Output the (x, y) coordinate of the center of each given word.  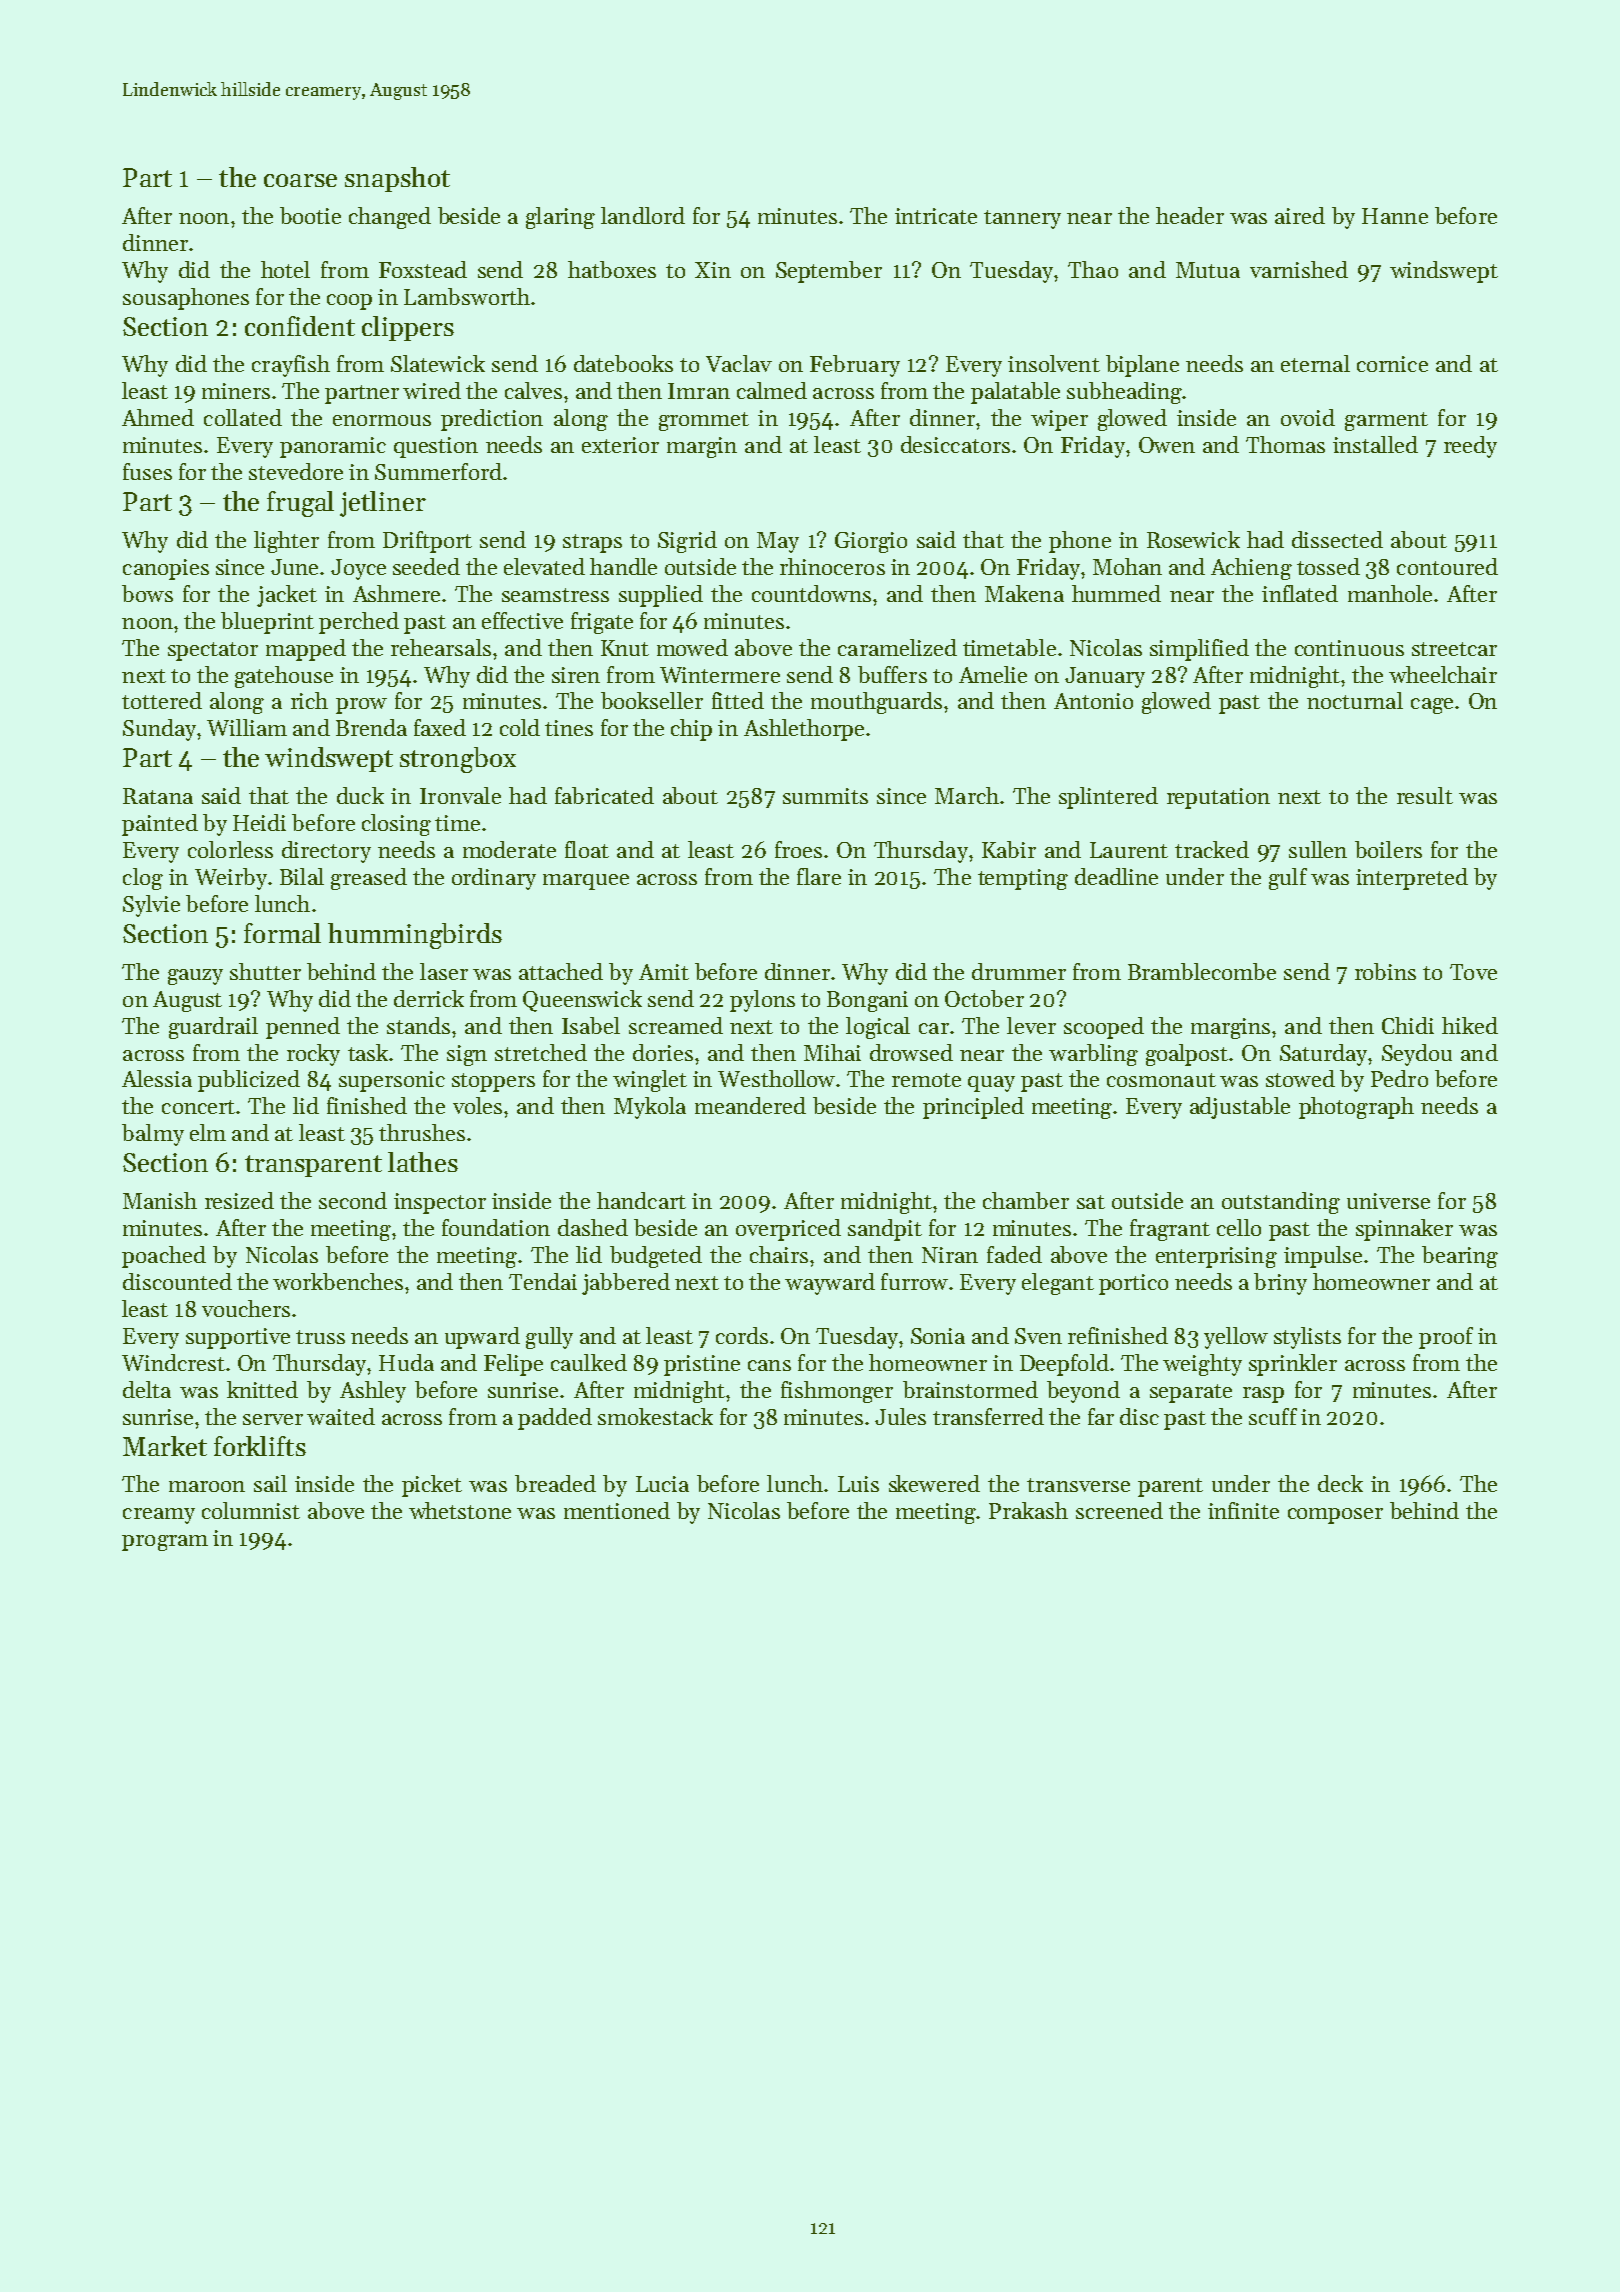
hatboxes (612, 269)
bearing (1460, 1257)
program (165, 1543)
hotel (285, 269)
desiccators (955, 444)
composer (1335, 1516)
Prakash (1028, 1510)
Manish (160, 1200)
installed (1375, 444)
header (1190, 215)
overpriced (788, 1230)
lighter (286, 542)
